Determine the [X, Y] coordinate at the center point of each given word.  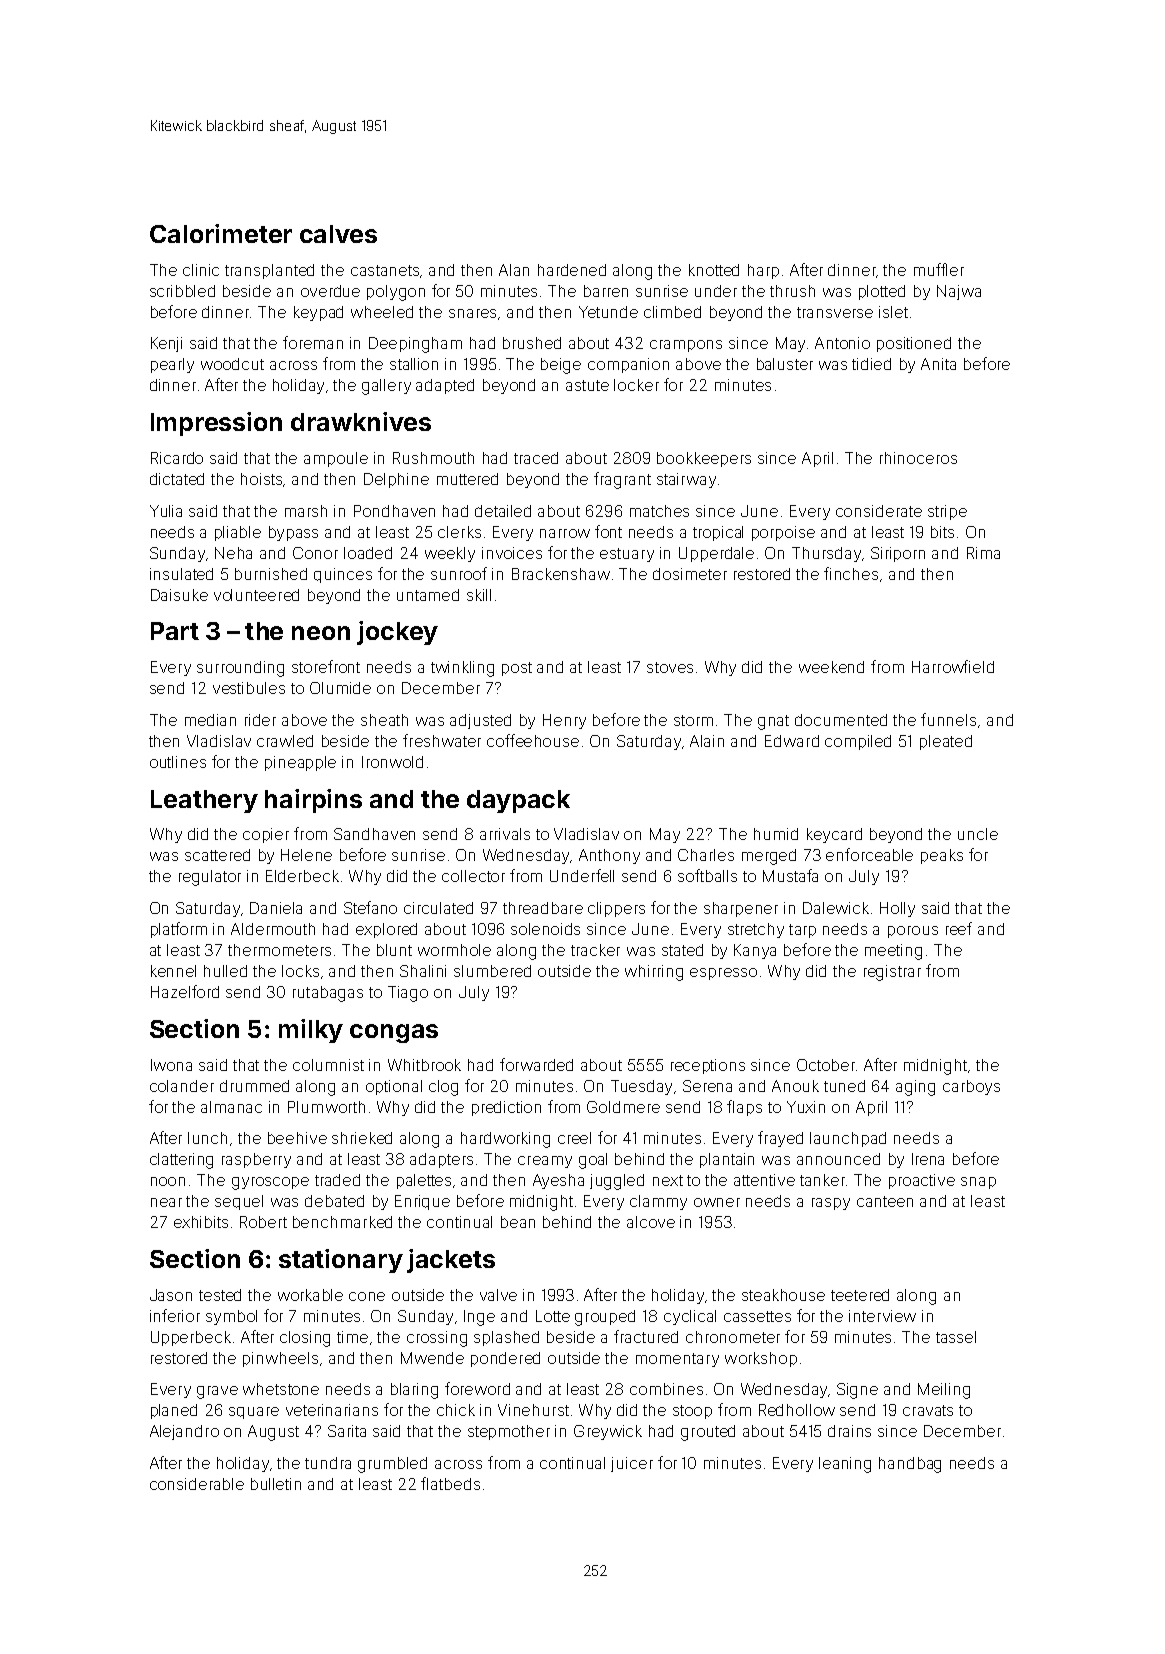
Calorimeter [221, 233]
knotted [714, 270]
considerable [197, 1484]
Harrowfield [953, 666]
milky [311, 1031]
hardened [572, 270]
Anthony [609, 856]
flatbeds [450, 1483]
